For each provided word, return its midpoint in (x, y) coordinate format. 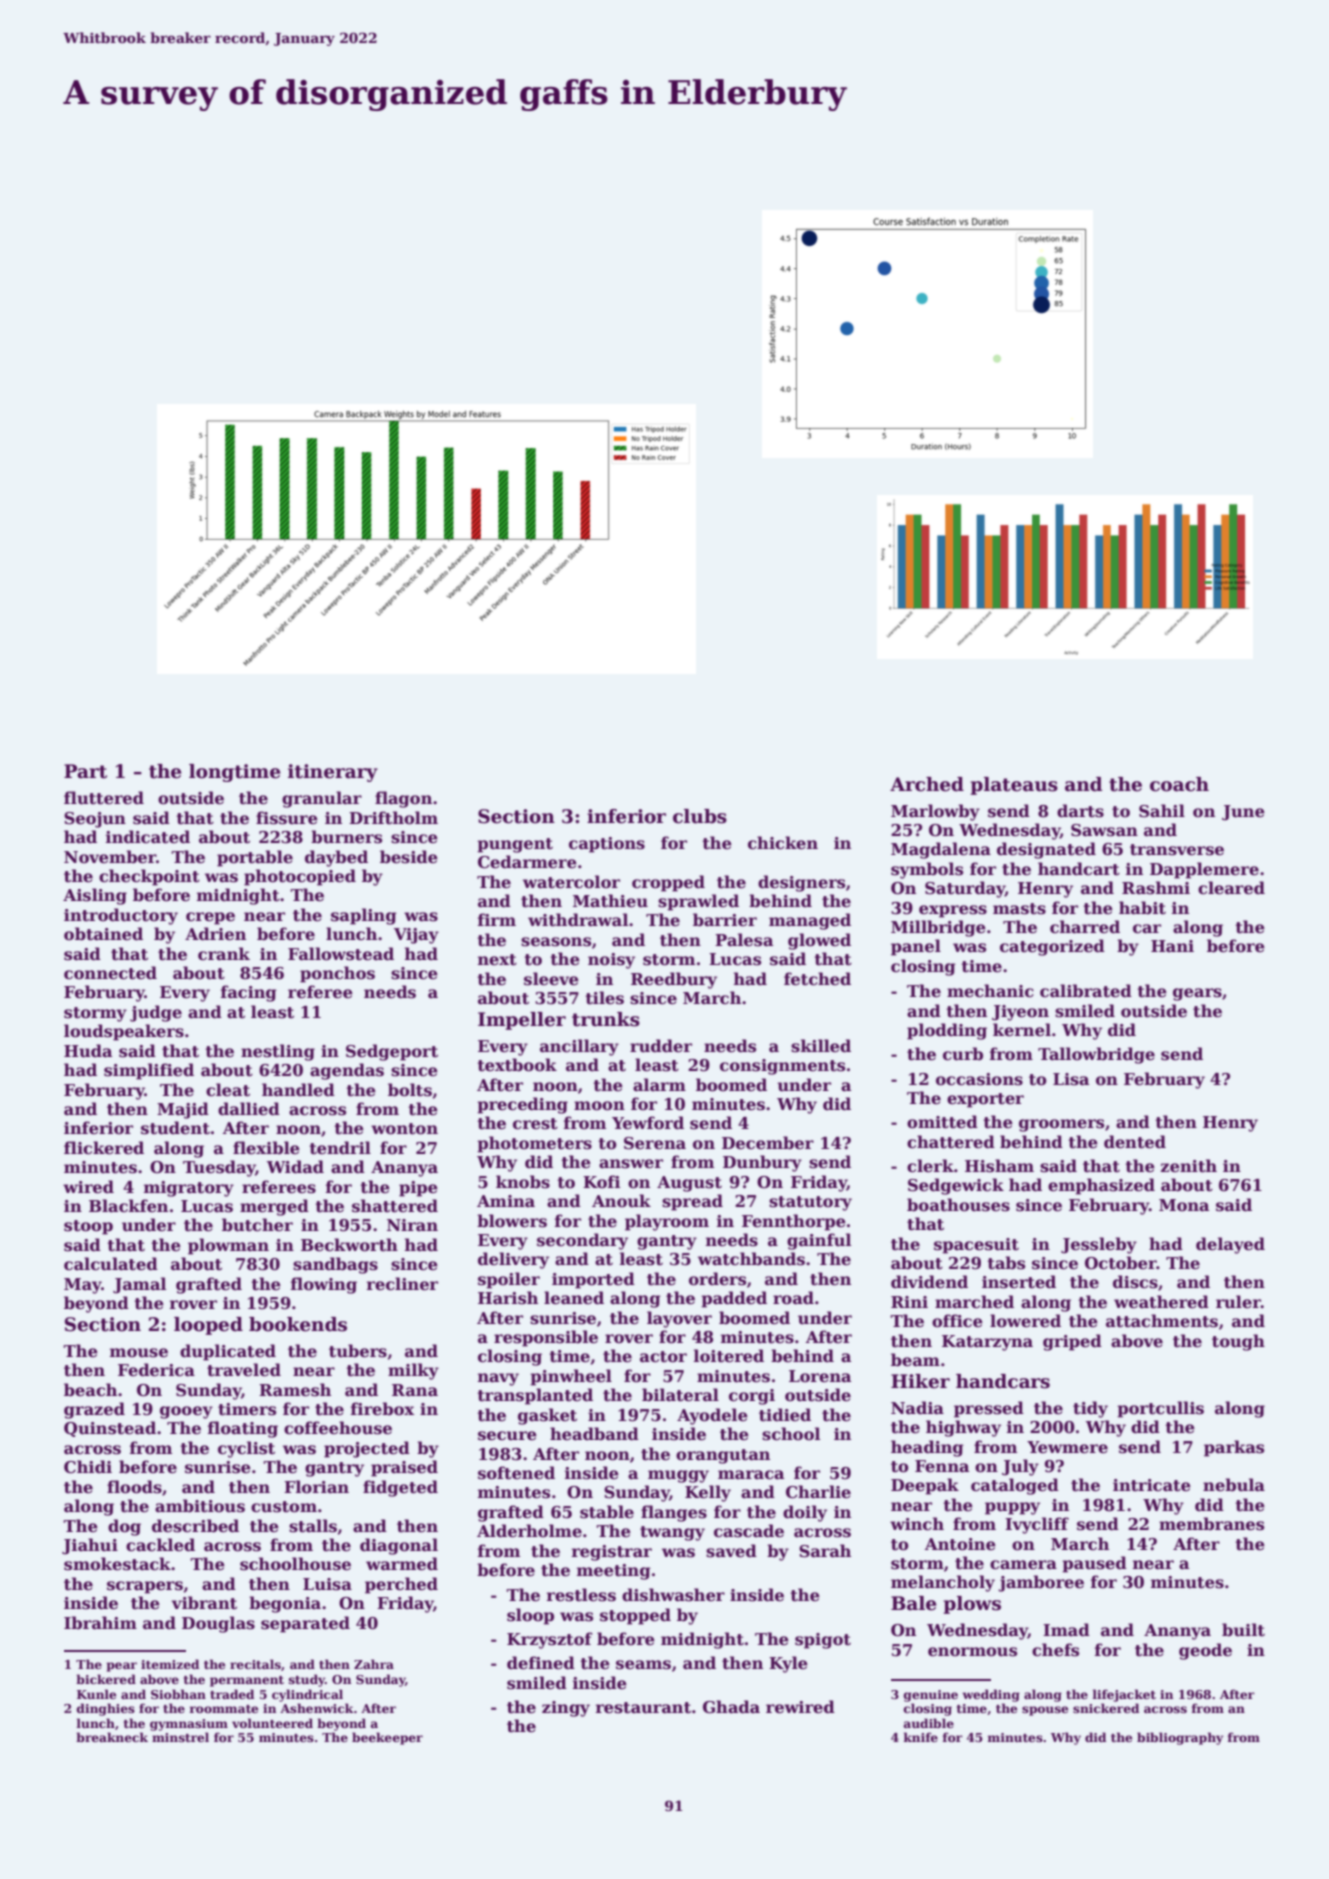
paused (1094, 1564)
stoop (88, 1227)
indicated (148, 837)
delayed (1230, 1245)
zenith (1189, 1166)
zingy (566, 1709)
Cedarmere (527, 862)
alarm (659, 1084)
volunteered (272, 1723)
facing (248, 993)
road (793, 1298)
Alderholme (529, 1531)
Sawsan (1104, 830)
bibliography (1180, 1738)
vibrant (204, 1603)
